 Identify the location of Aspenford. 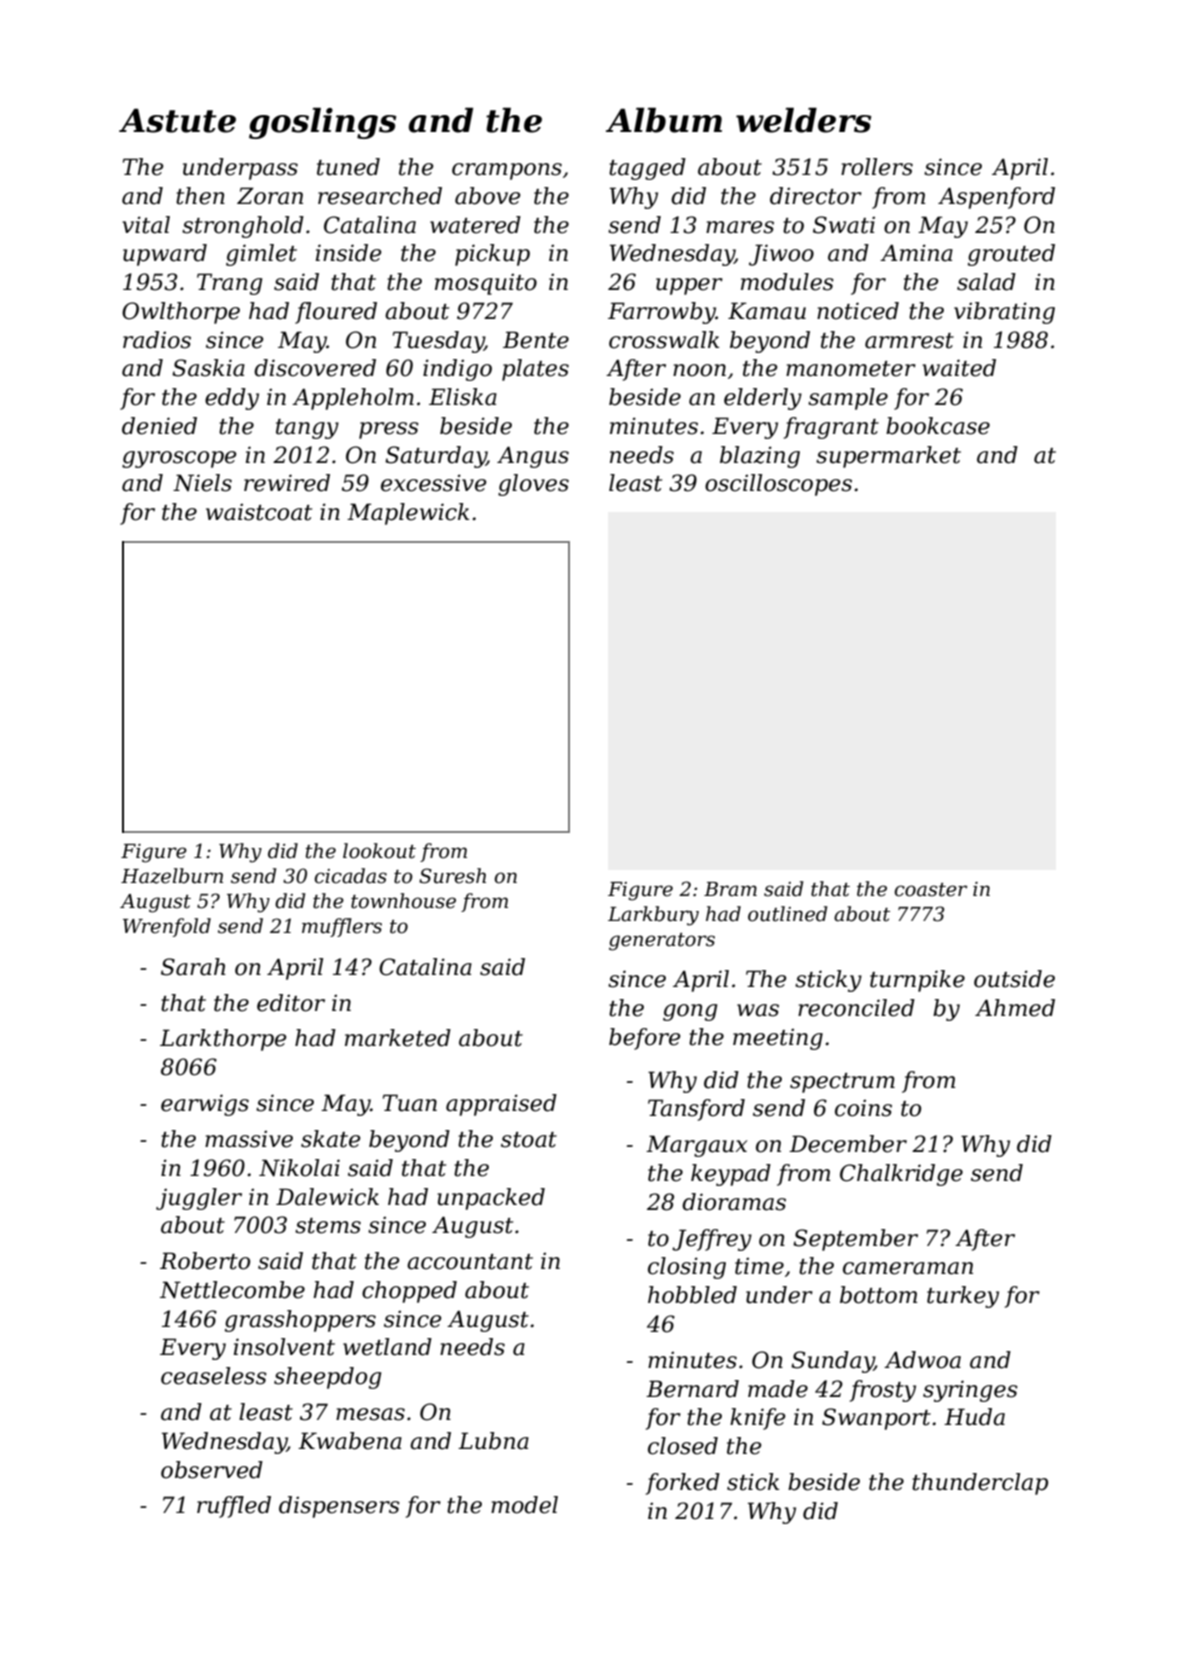
(996, 198).
